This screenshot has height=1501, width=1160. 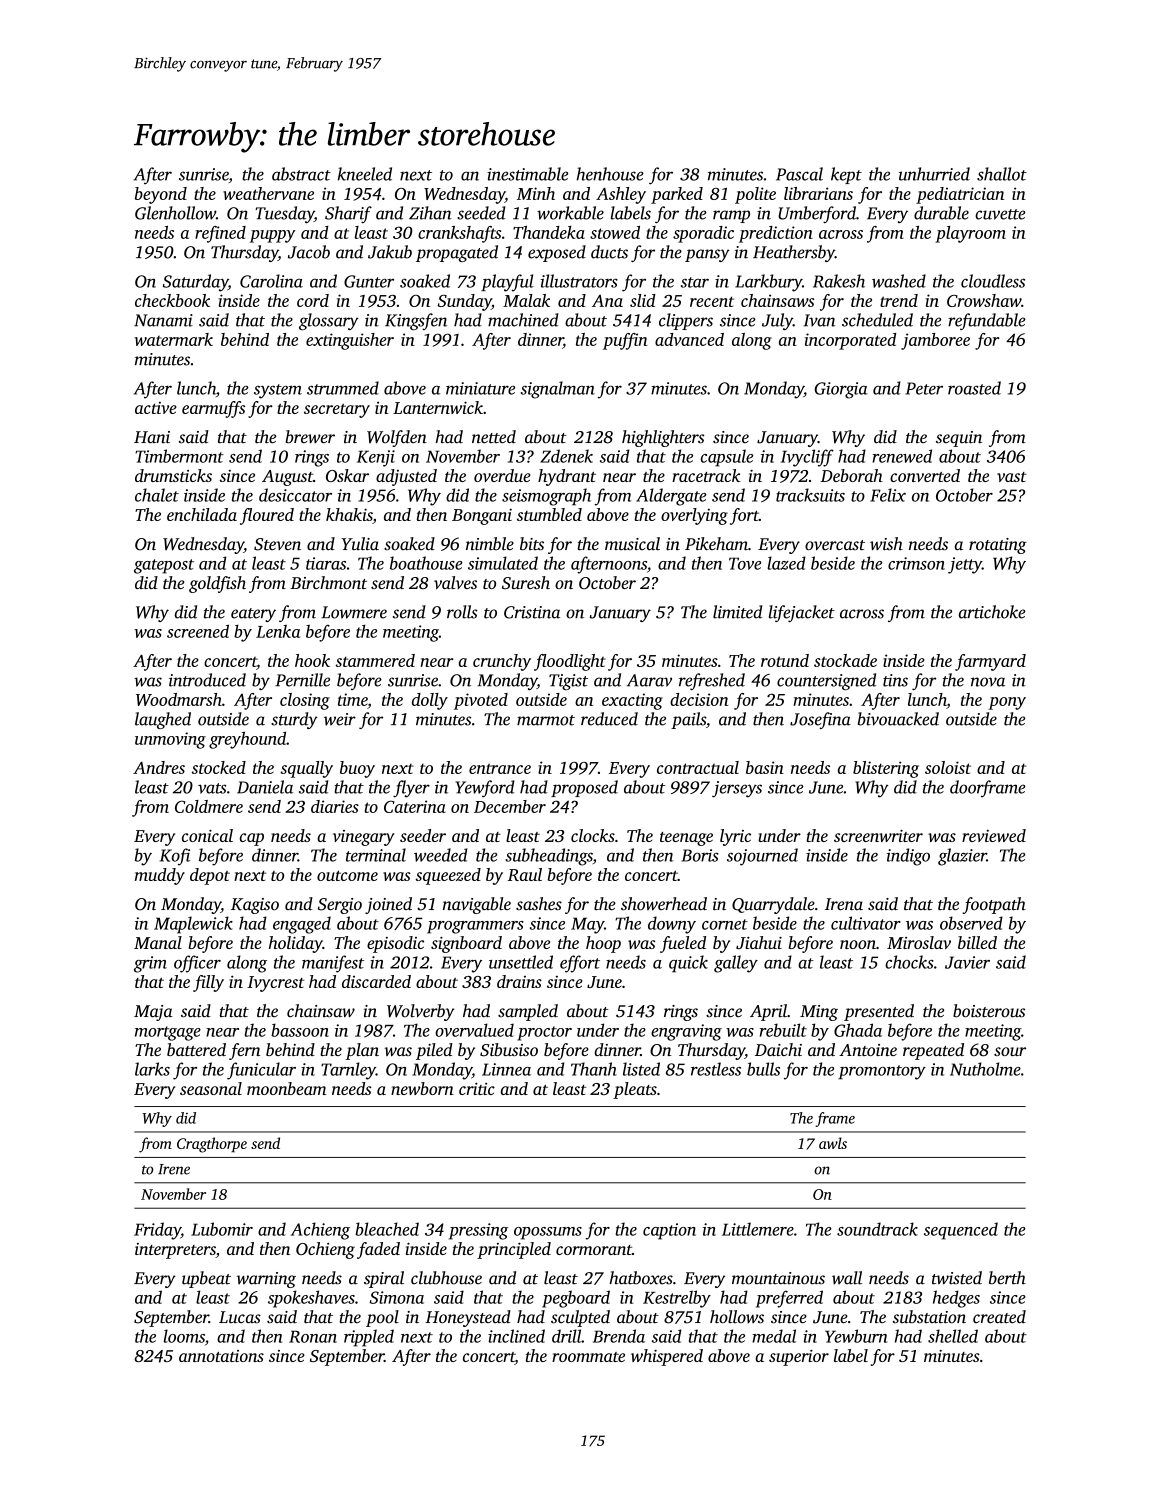 I want to click on secretary, so click(x=337, y=410).
